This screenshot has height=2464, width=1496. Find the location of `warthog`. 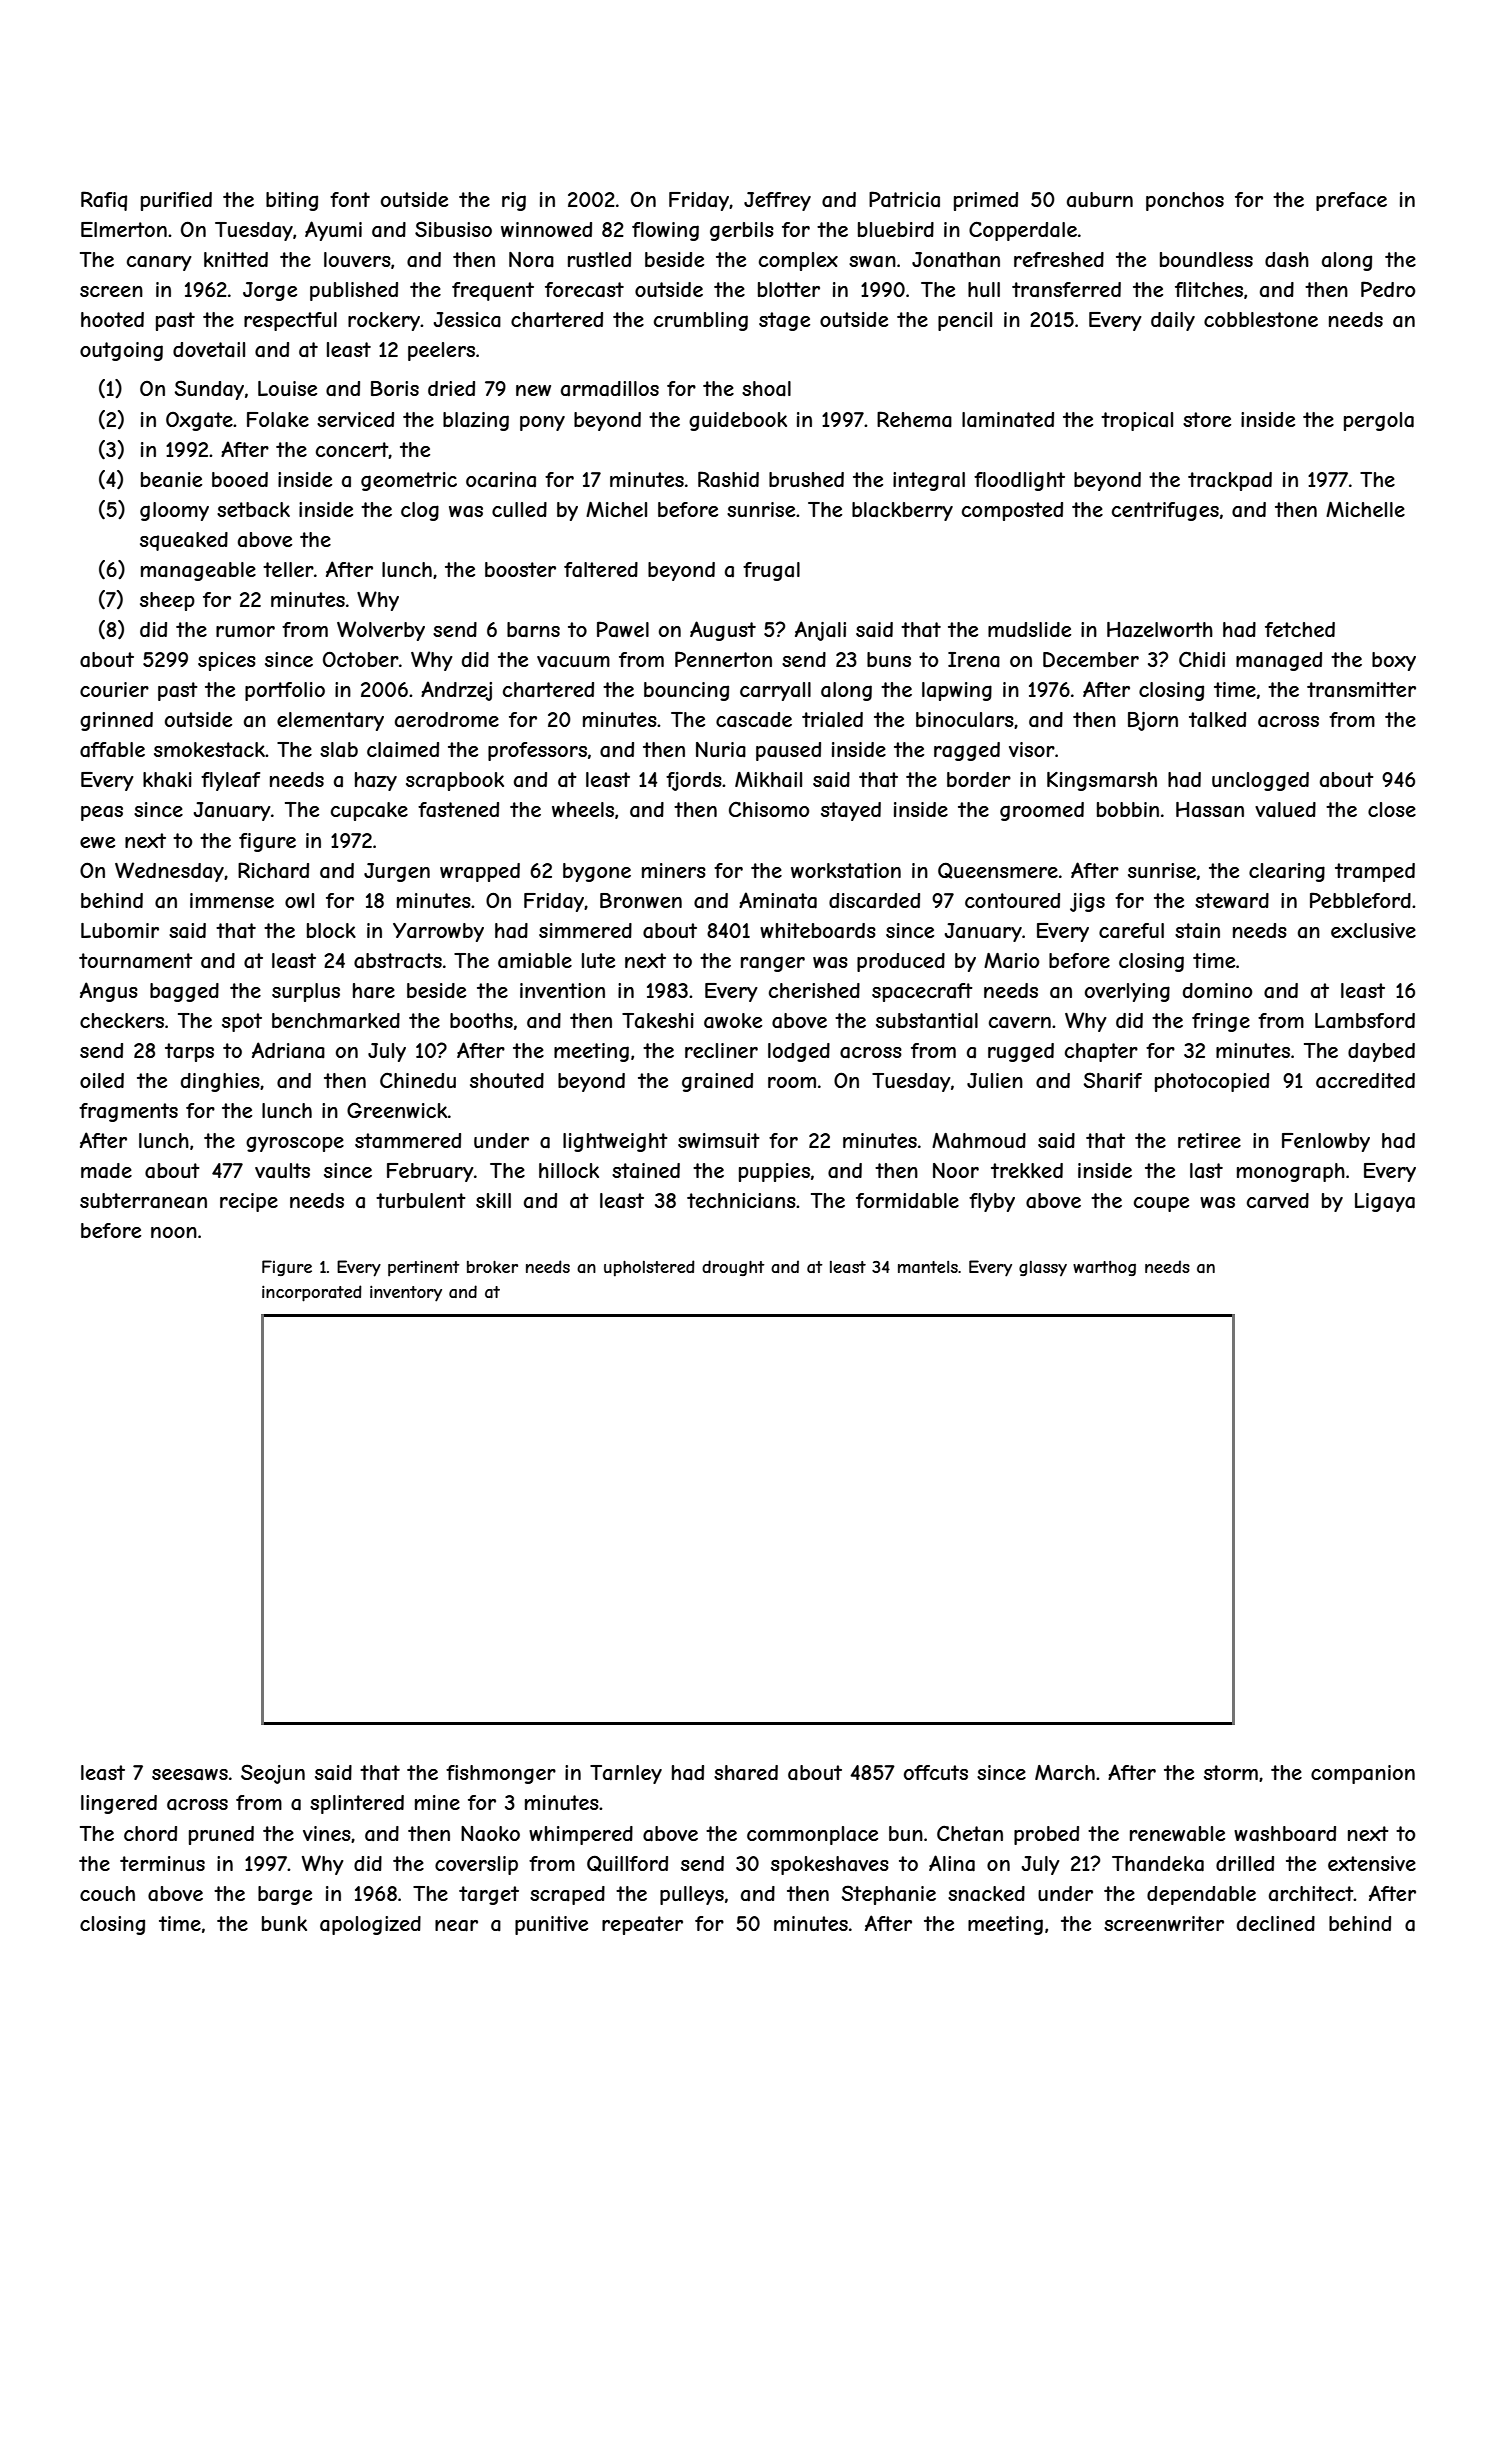

warthog is located at coordinates (1104, 1268).
